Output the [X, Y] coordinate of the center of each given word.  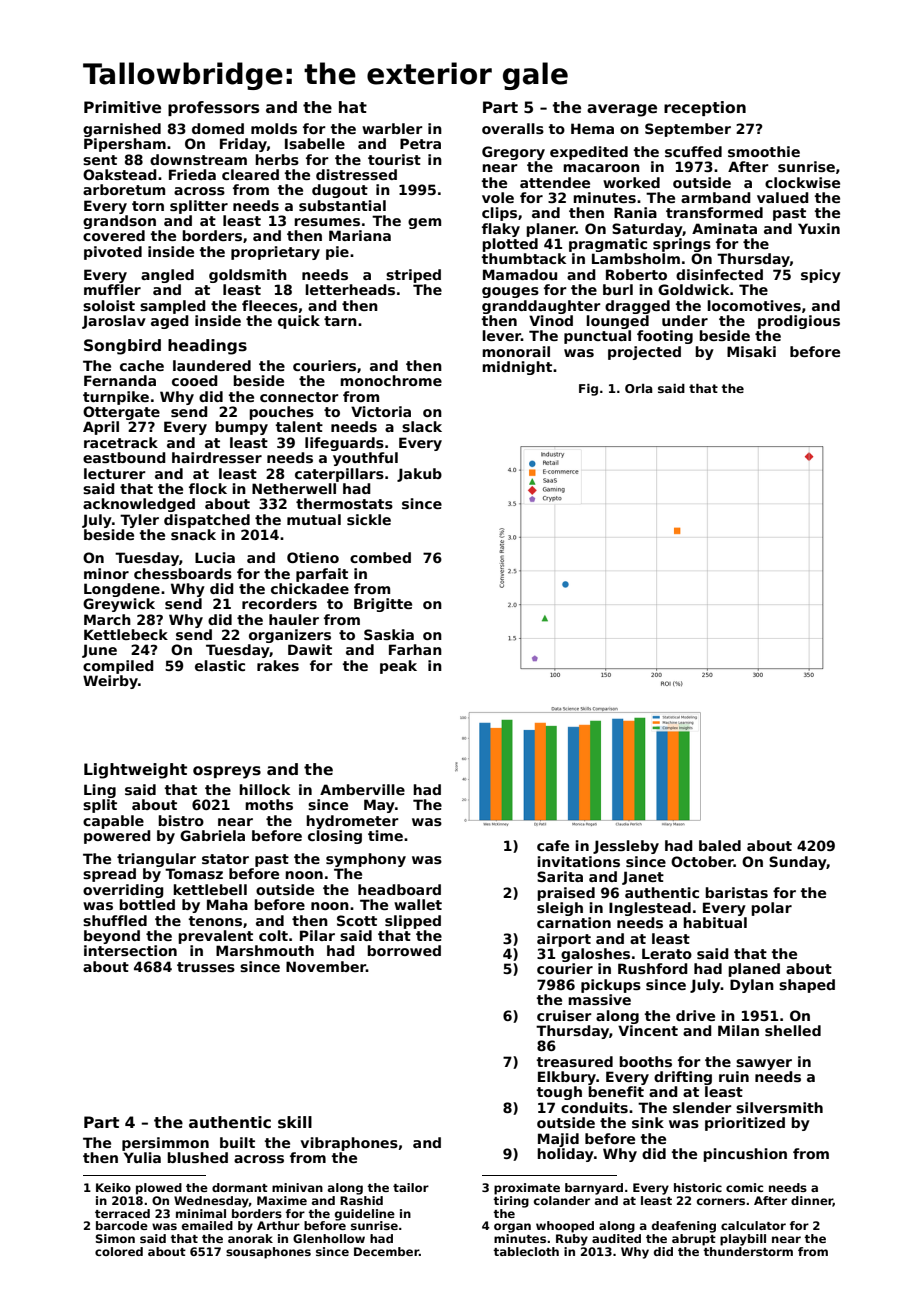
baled [720, 845]
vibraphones [349, 1144]
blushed [197, 1157]
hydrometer [352, 822]
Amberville [362, 789]
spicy [821, 276]
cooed [195, 380]
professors [213, 108]
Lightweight [135, 771]
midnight [517, 368]
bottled [147, 904]
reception [705, 108]
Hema [592, 128]
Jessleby [626, 847]
